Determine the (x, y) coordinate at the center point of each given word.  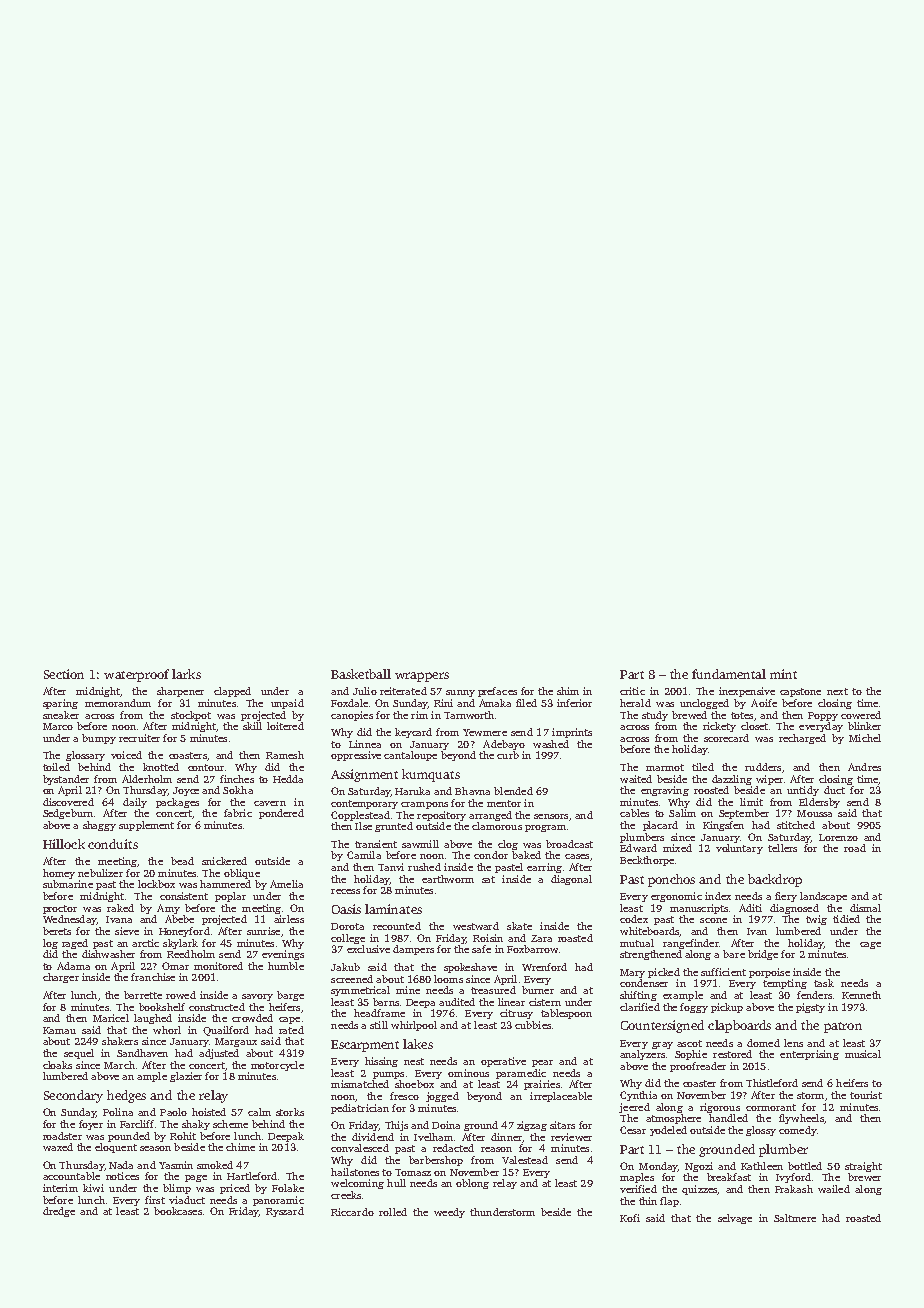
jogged (442, 1097)
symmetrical (360, 991)
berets (57, 931)
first (155, 1200)
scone (713, 920)
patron (843, 1027)
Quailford (226, 1031)
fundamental (729, 674)
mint (783, 674)
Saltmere (795, 1218)
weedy (449, 1213)
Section (64, 674)
